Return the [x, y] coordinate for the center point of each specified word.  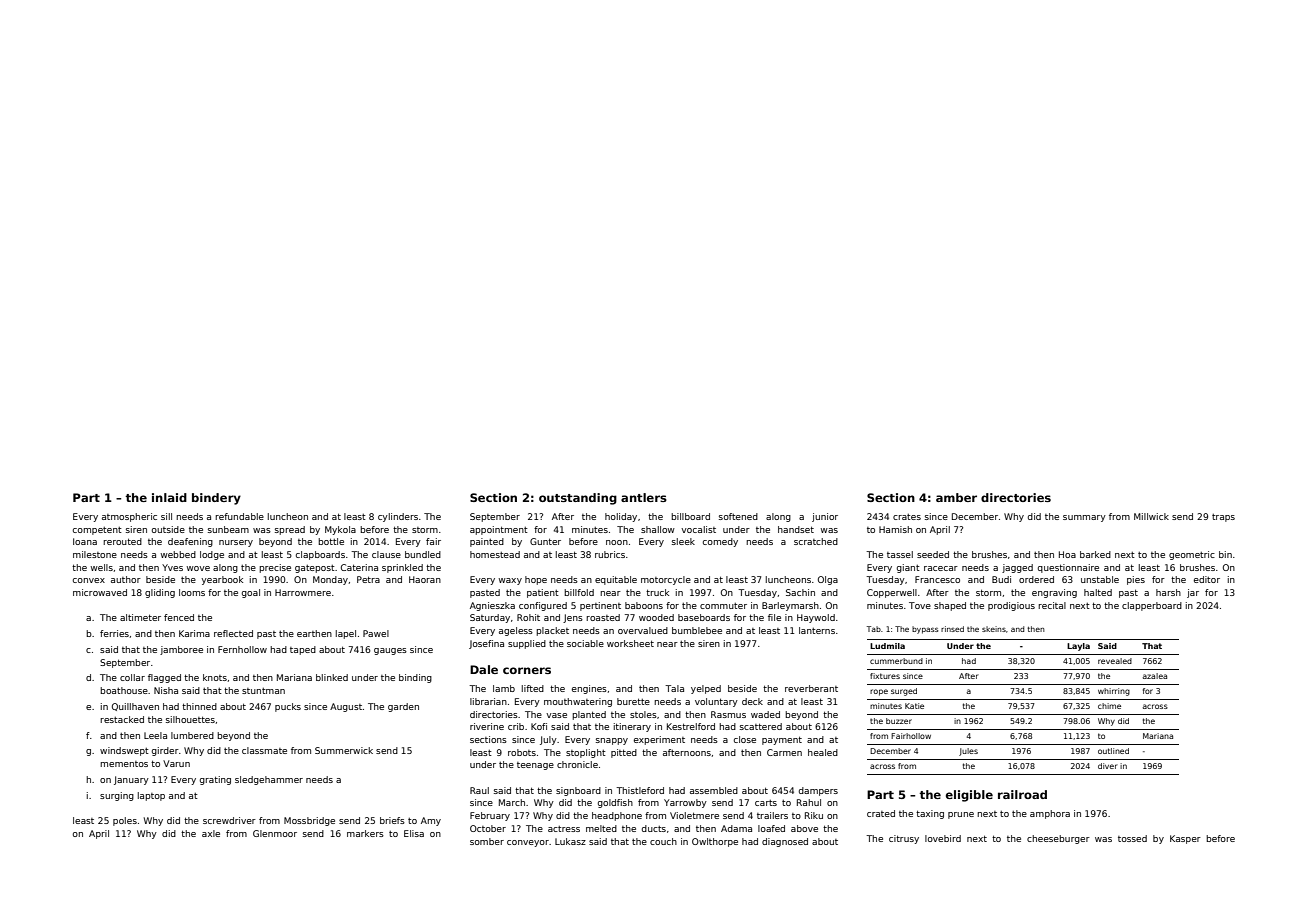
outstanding [578, 499]
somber [487, 841]
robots [522, 752]
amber [956, 497]
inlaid [169, 497]
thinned [199, 706]
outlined [1113, 751]
